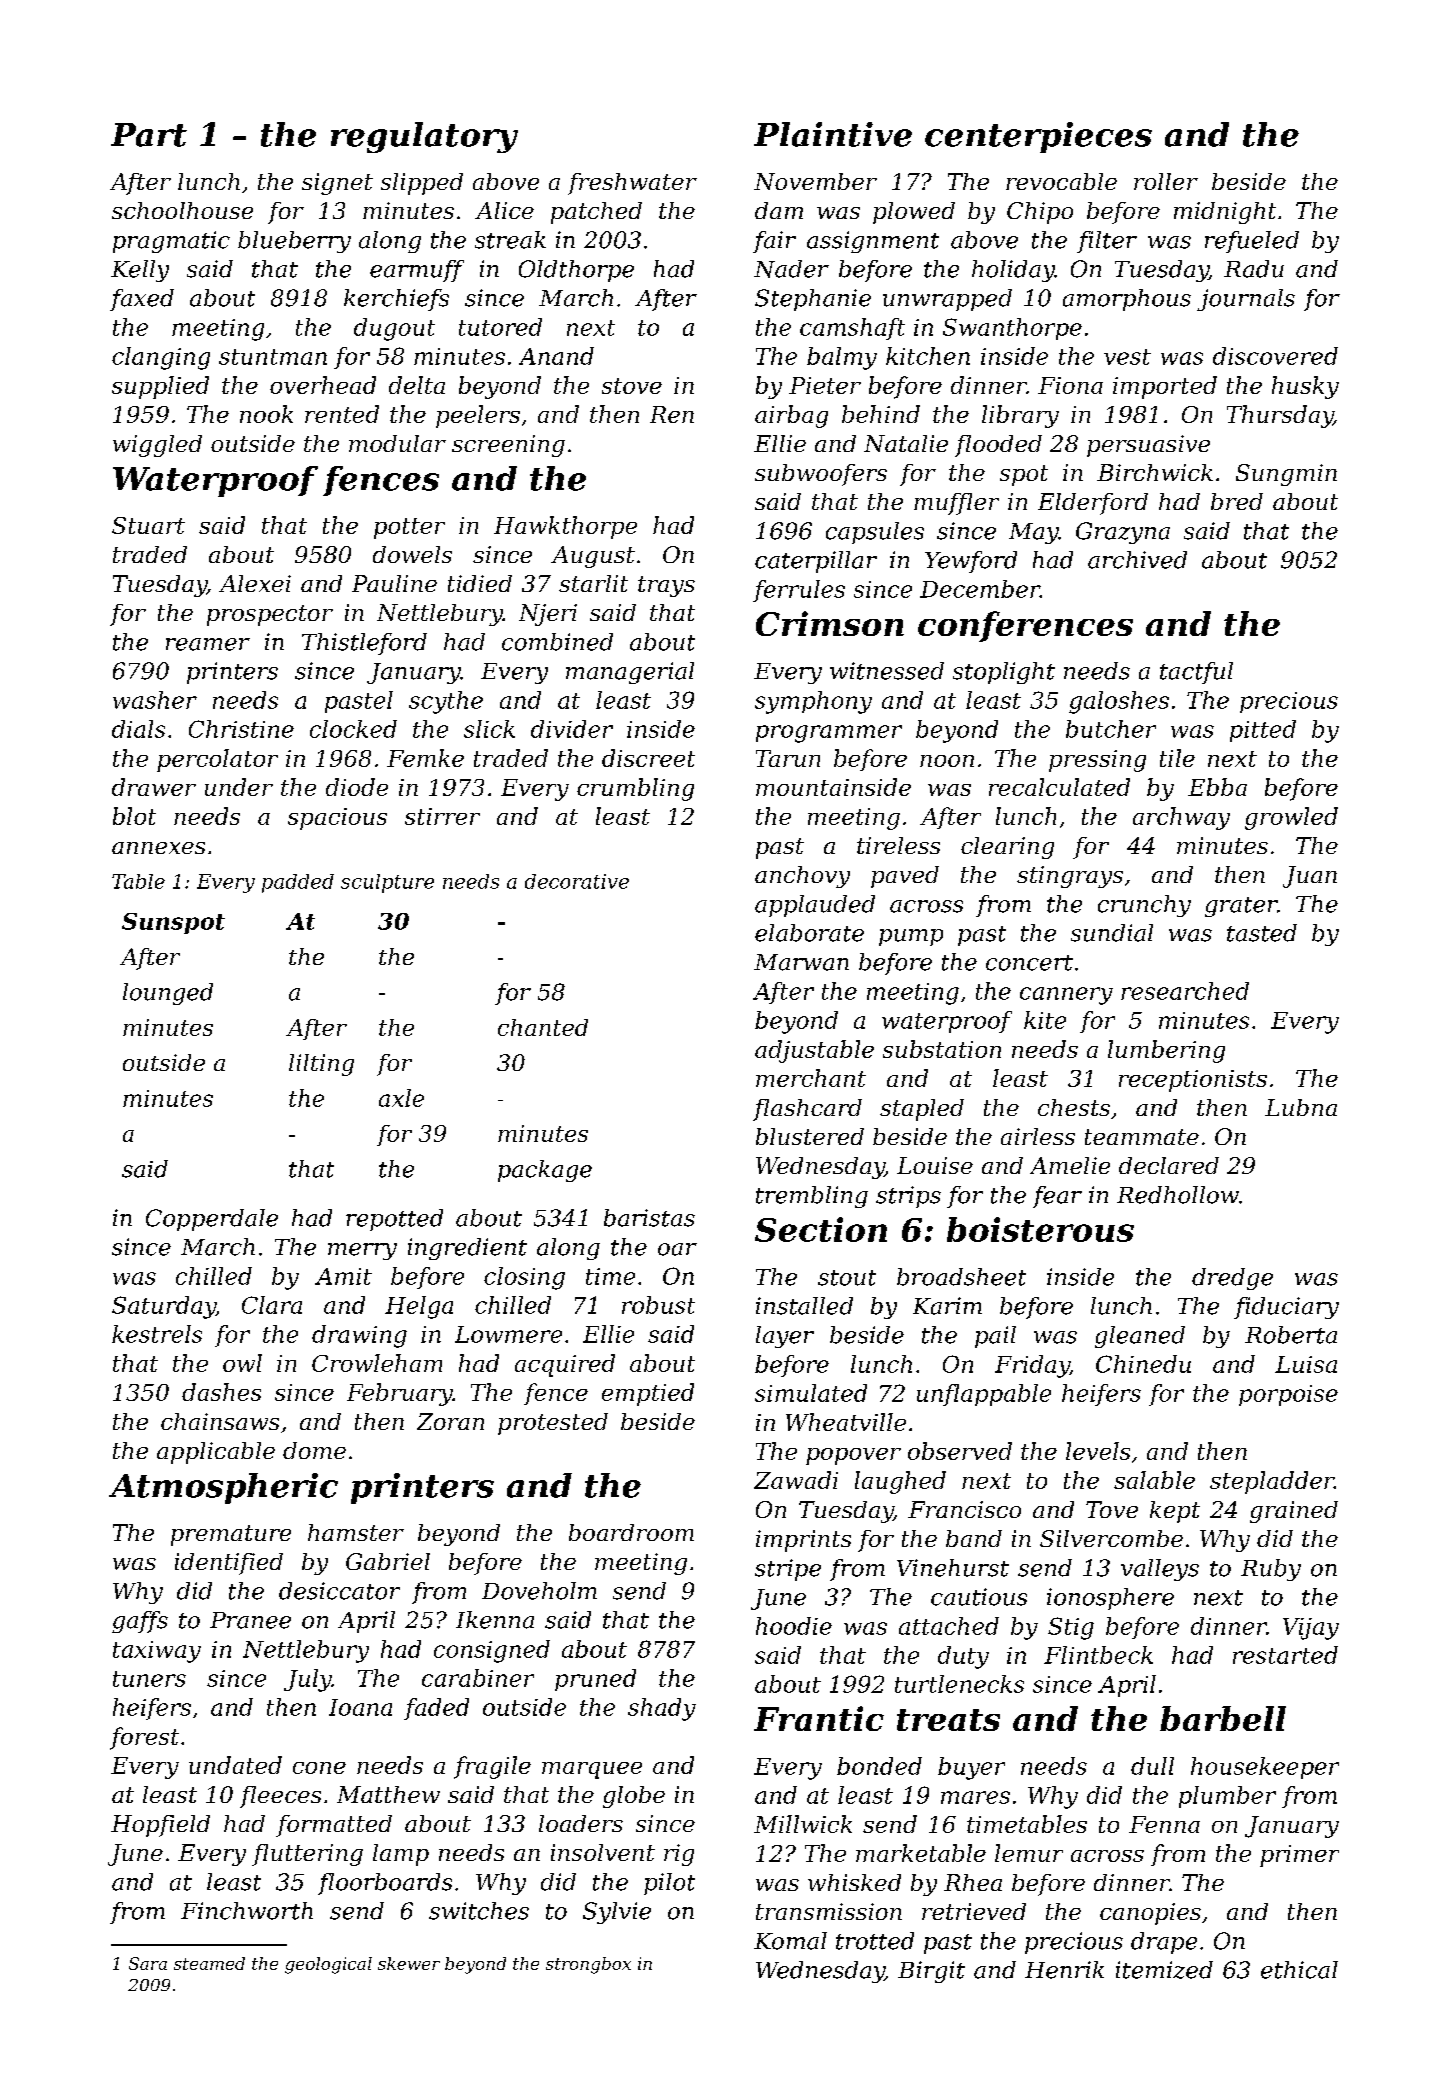 This screenshot has height=2100, width=1450. I want to click on lounged, so click(168, 994).
